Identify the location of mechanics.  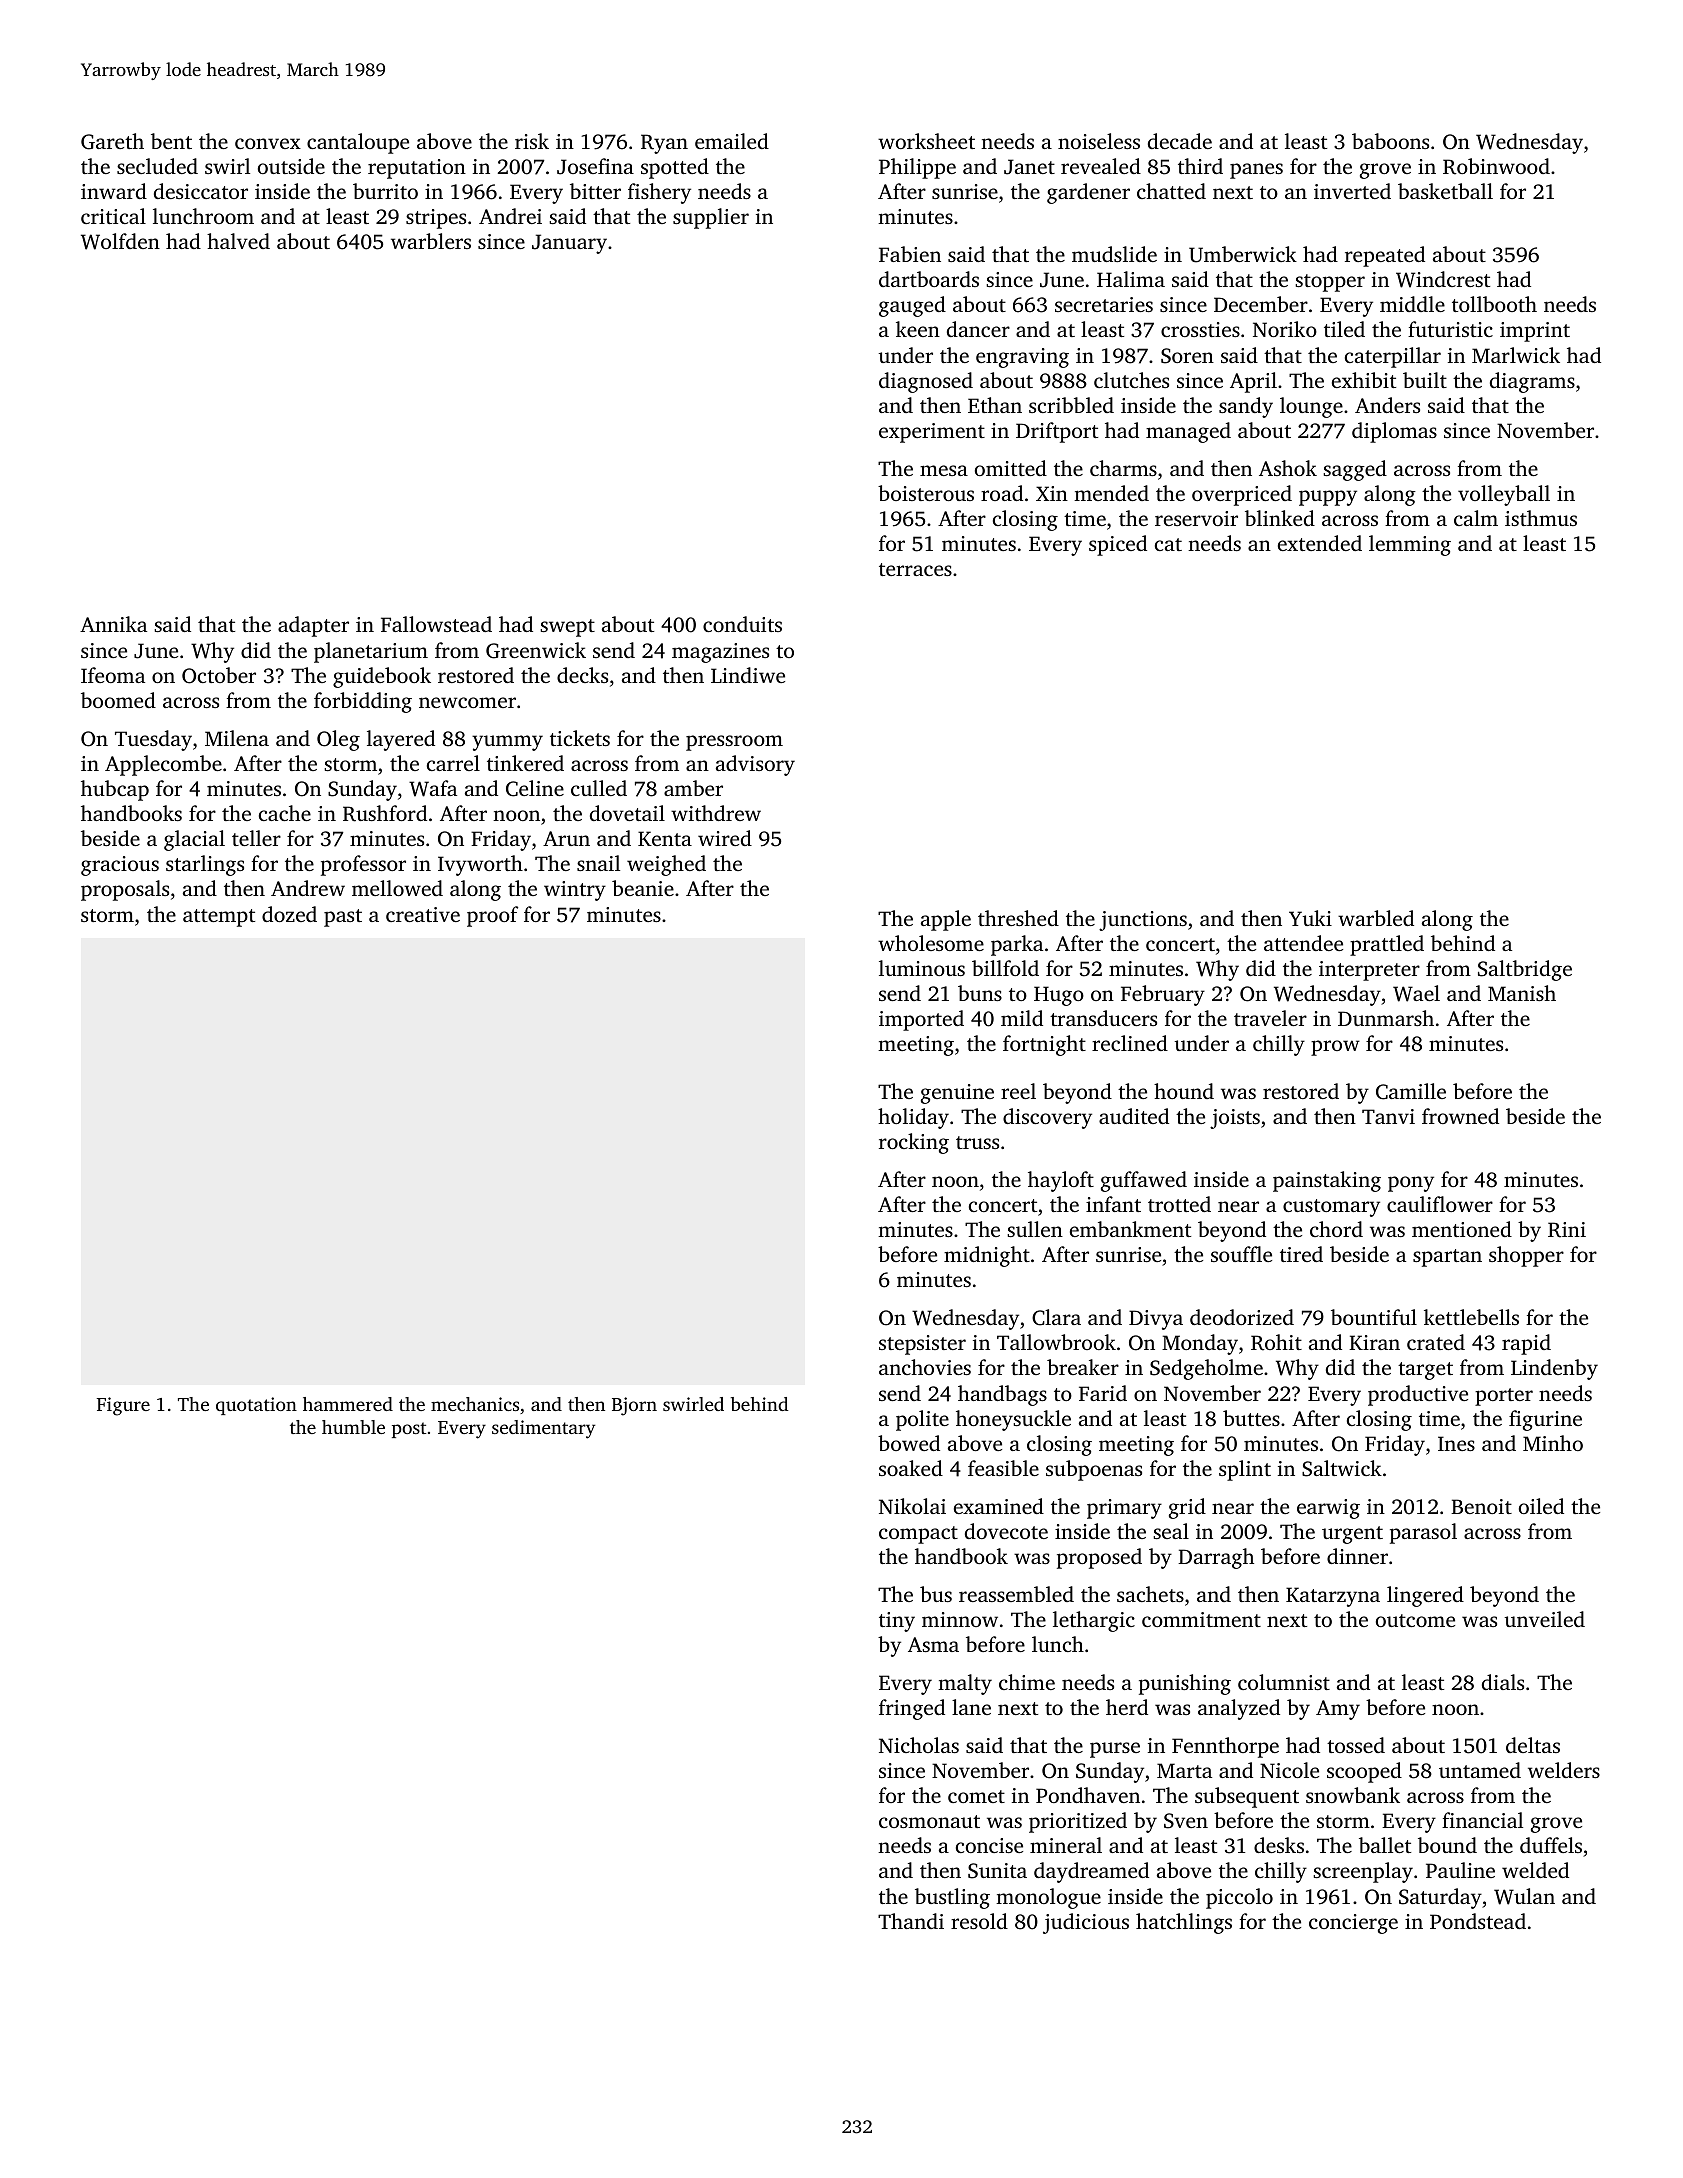
(475, 1404).
